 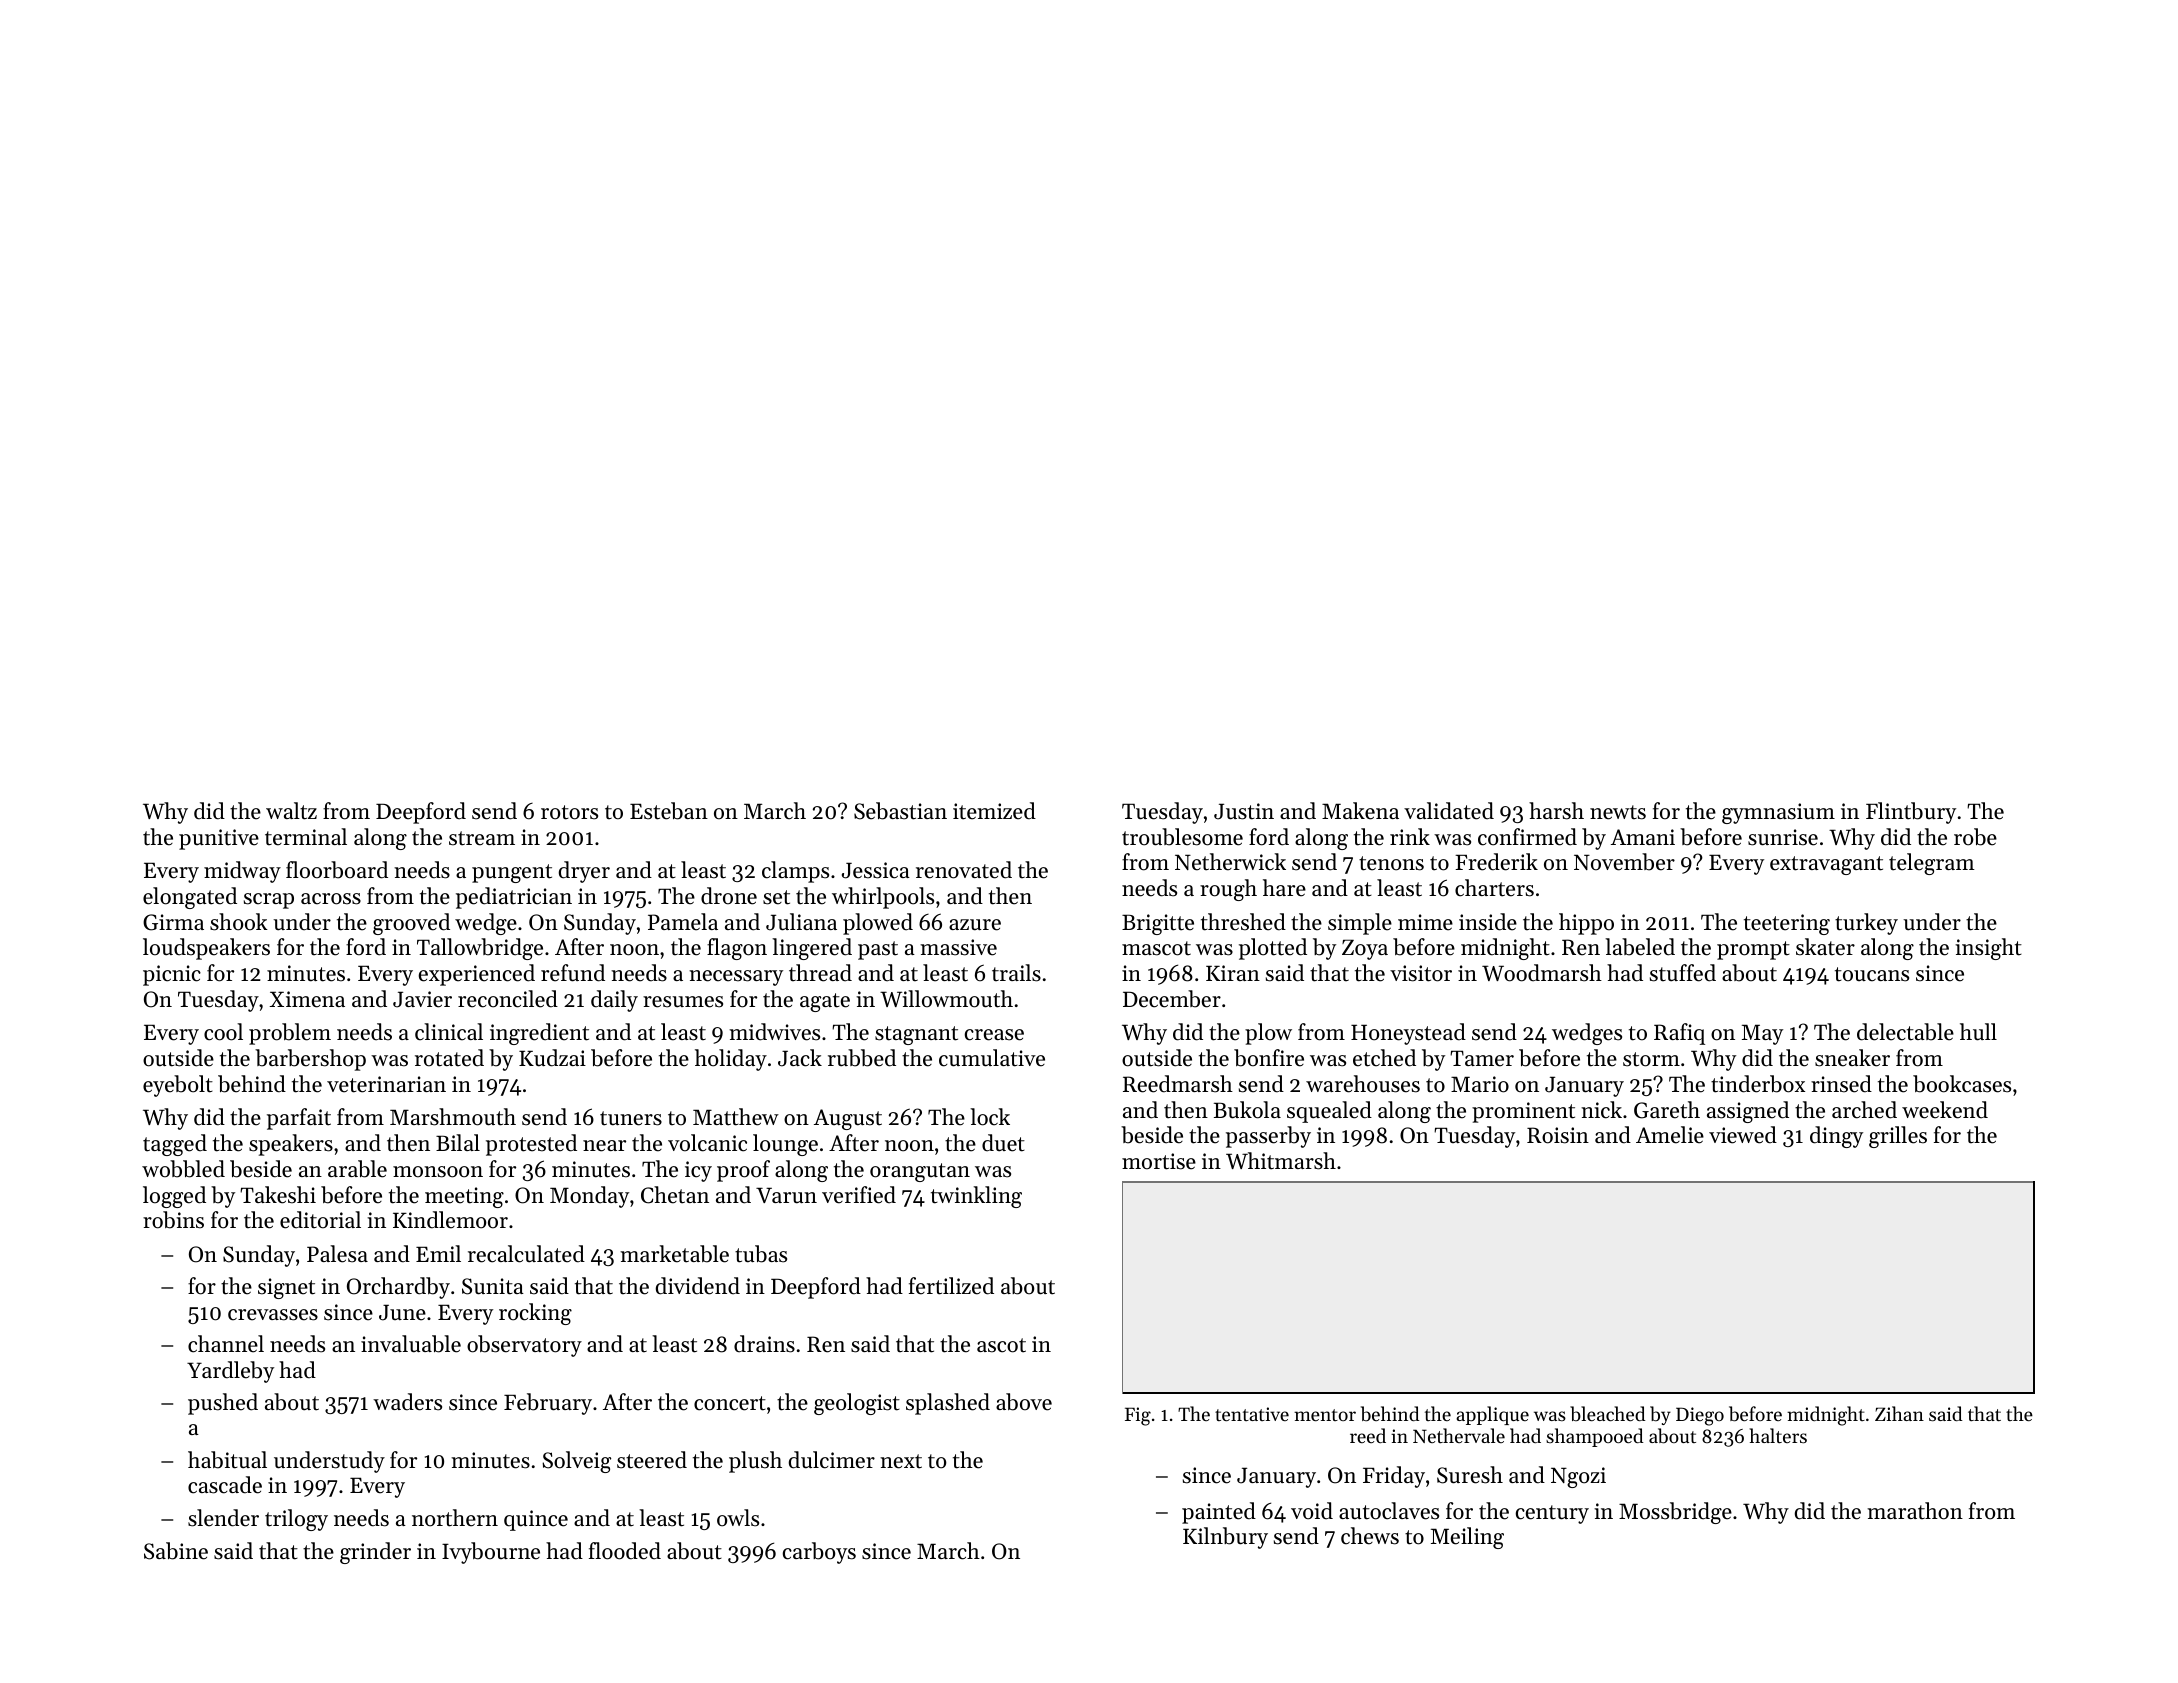 What do you see at coordinates (536, 1520) in the page?
I see `quince` at bounding box center [536, 1520].
